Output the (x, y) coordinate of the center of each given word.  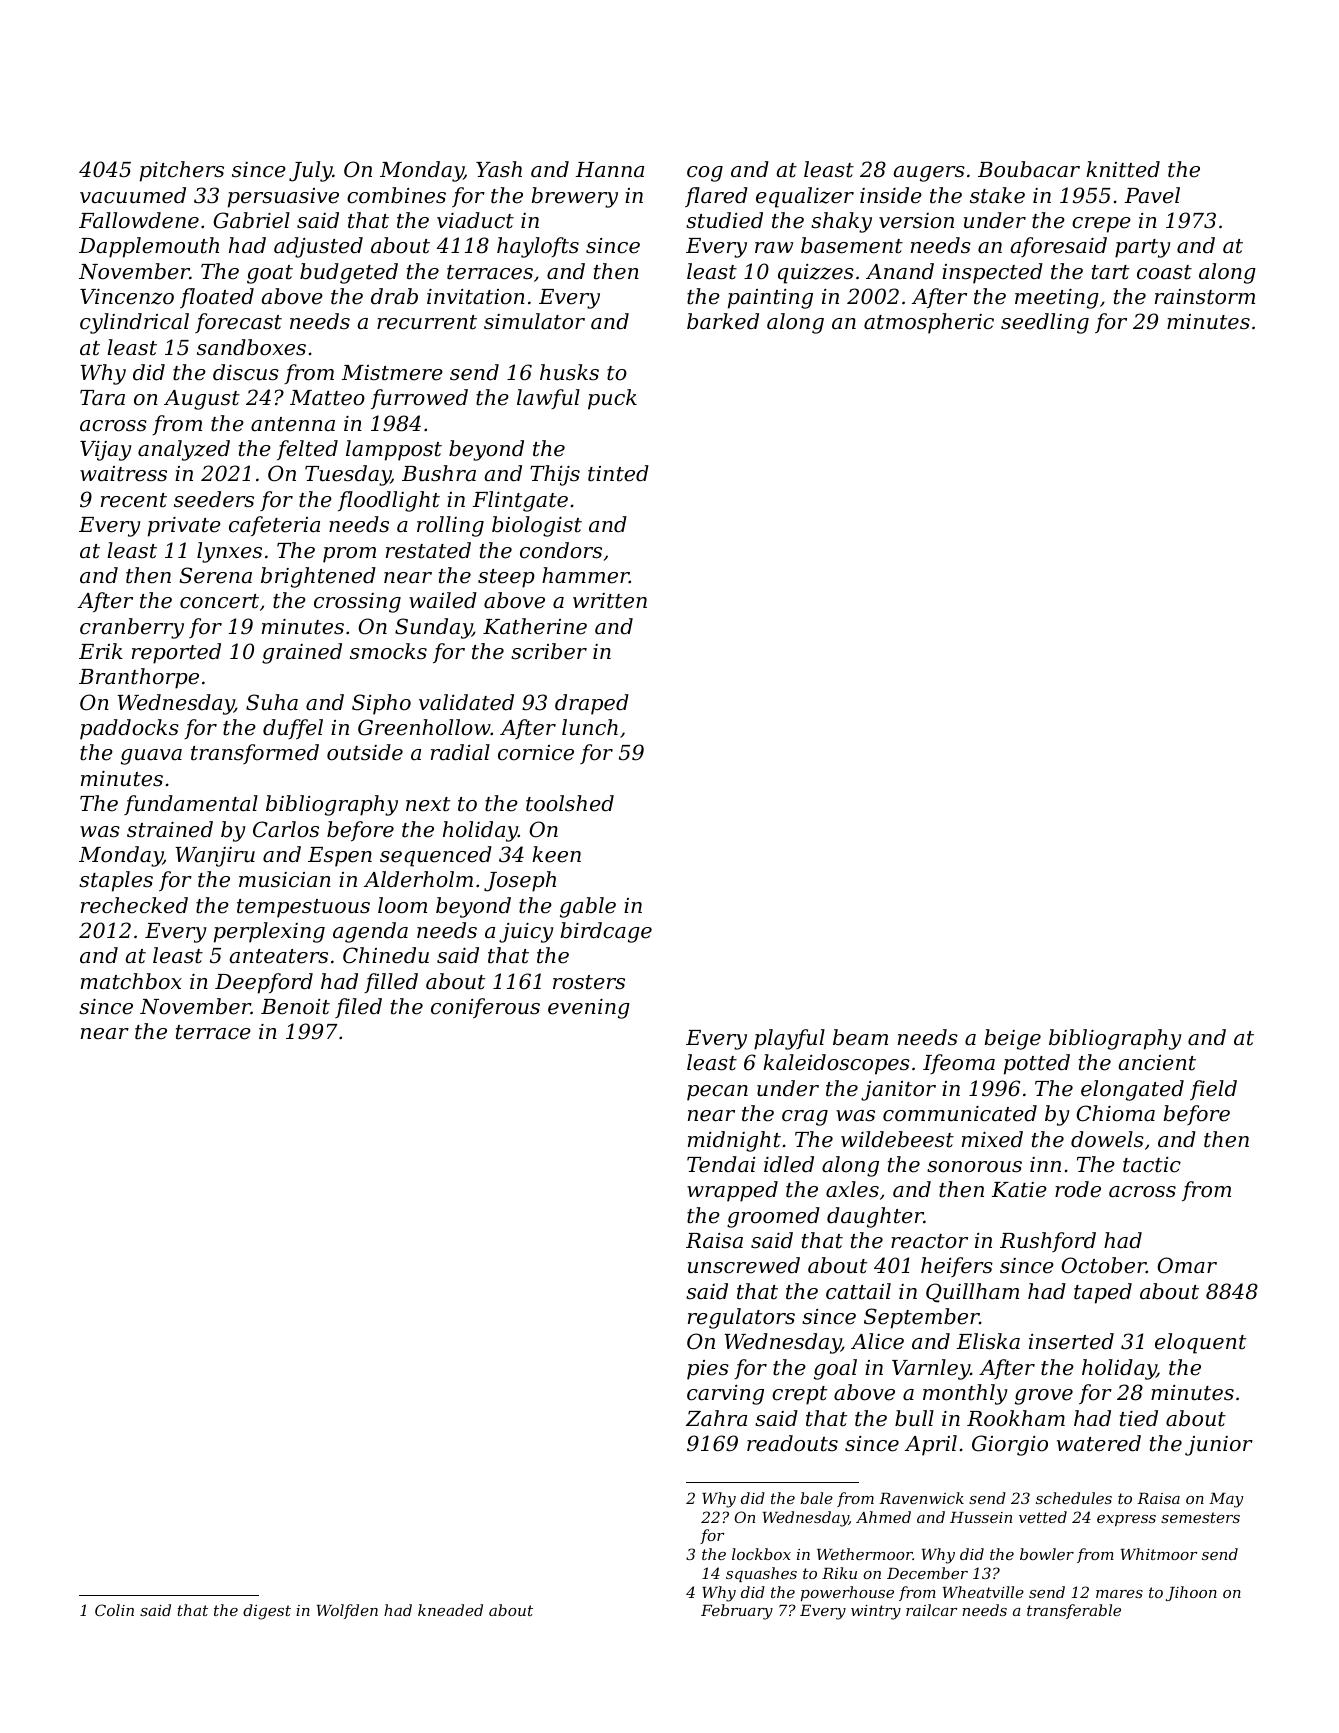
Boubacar (1029, 169)
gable (588, 907)
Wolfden (347, 1611)
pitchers (182, 171)
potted (1037, 1064)
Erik (101, 651)
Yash (499, 169)
